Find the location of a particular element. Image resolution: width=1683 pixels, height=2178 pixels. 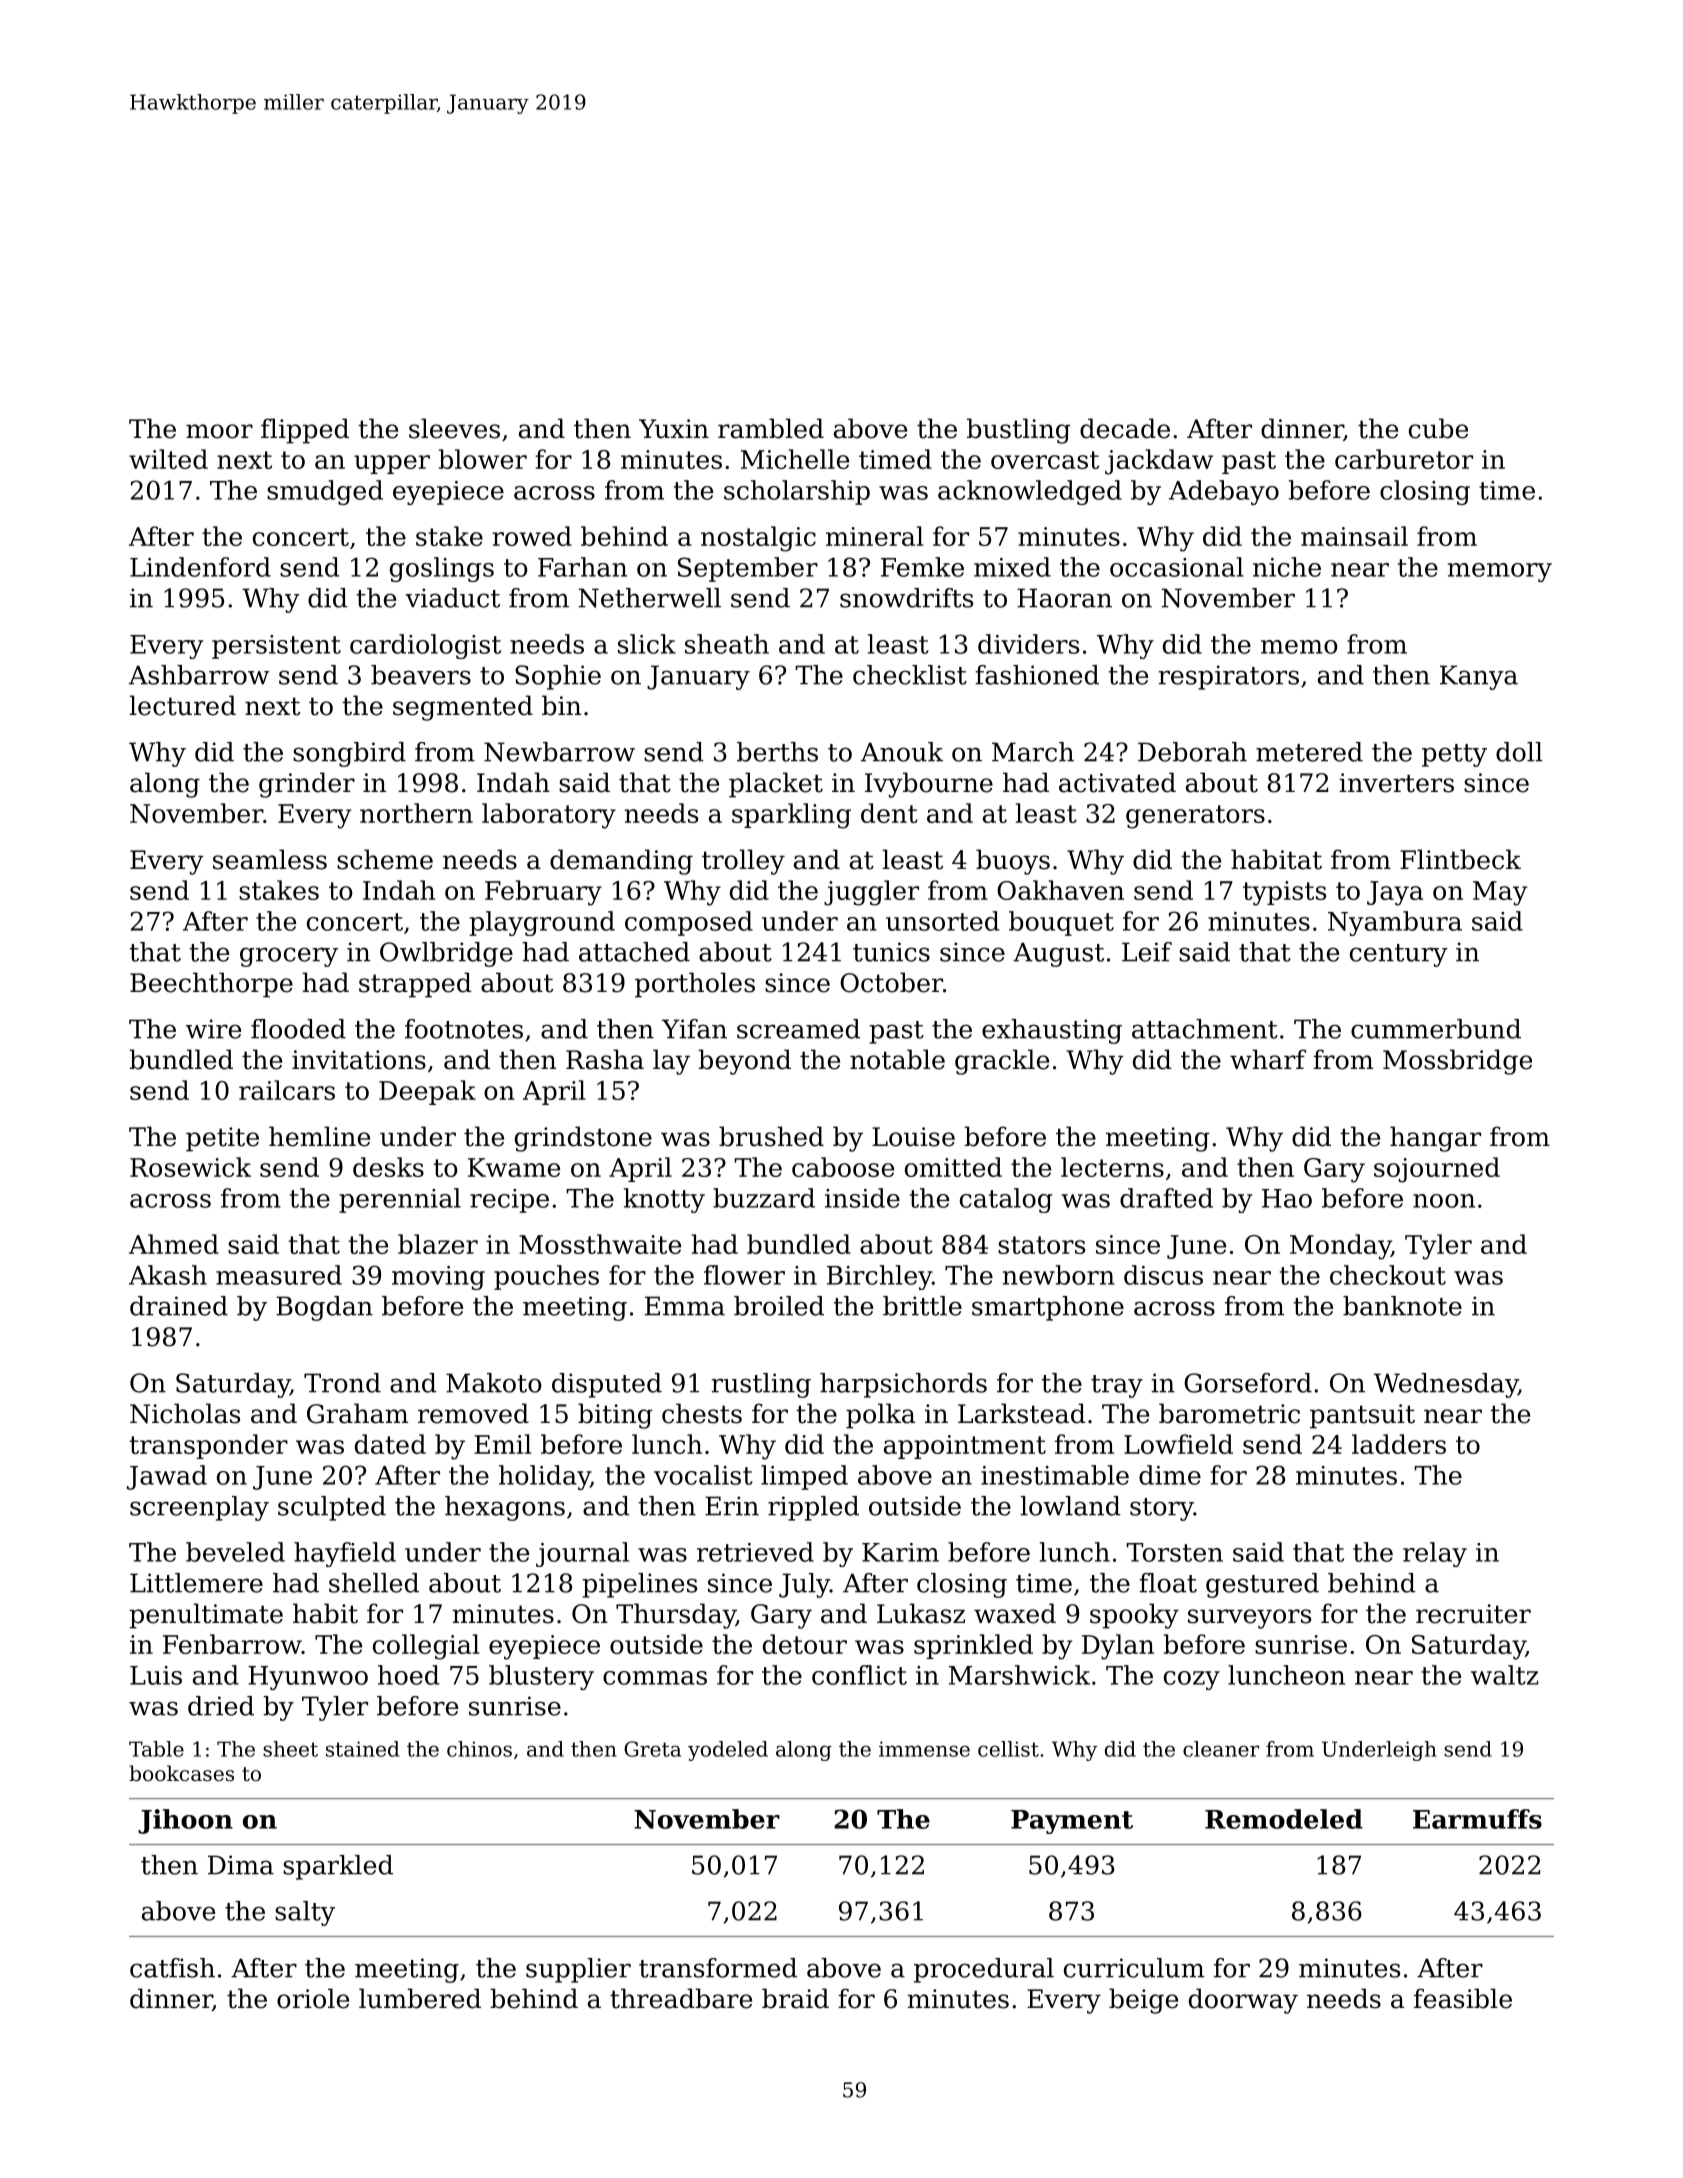

mainsail is located at coordinates (1354, 536).
